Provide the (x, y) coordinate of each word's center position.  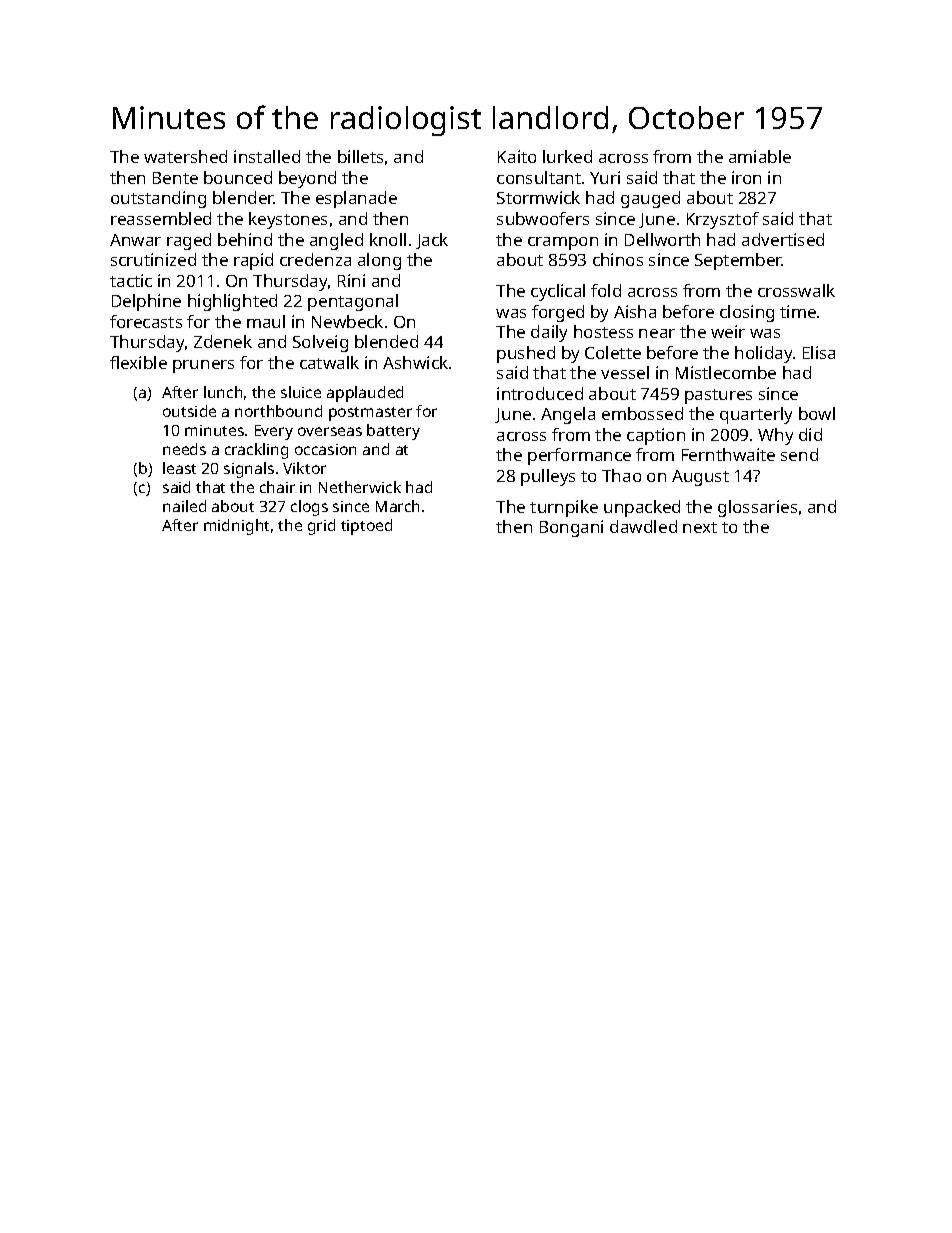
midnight (236, 527)
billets (360, 156)
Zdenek (223, 341)
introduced (540, 393)
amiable (760, 156)
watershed (185, 156)
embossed (642, 413)
